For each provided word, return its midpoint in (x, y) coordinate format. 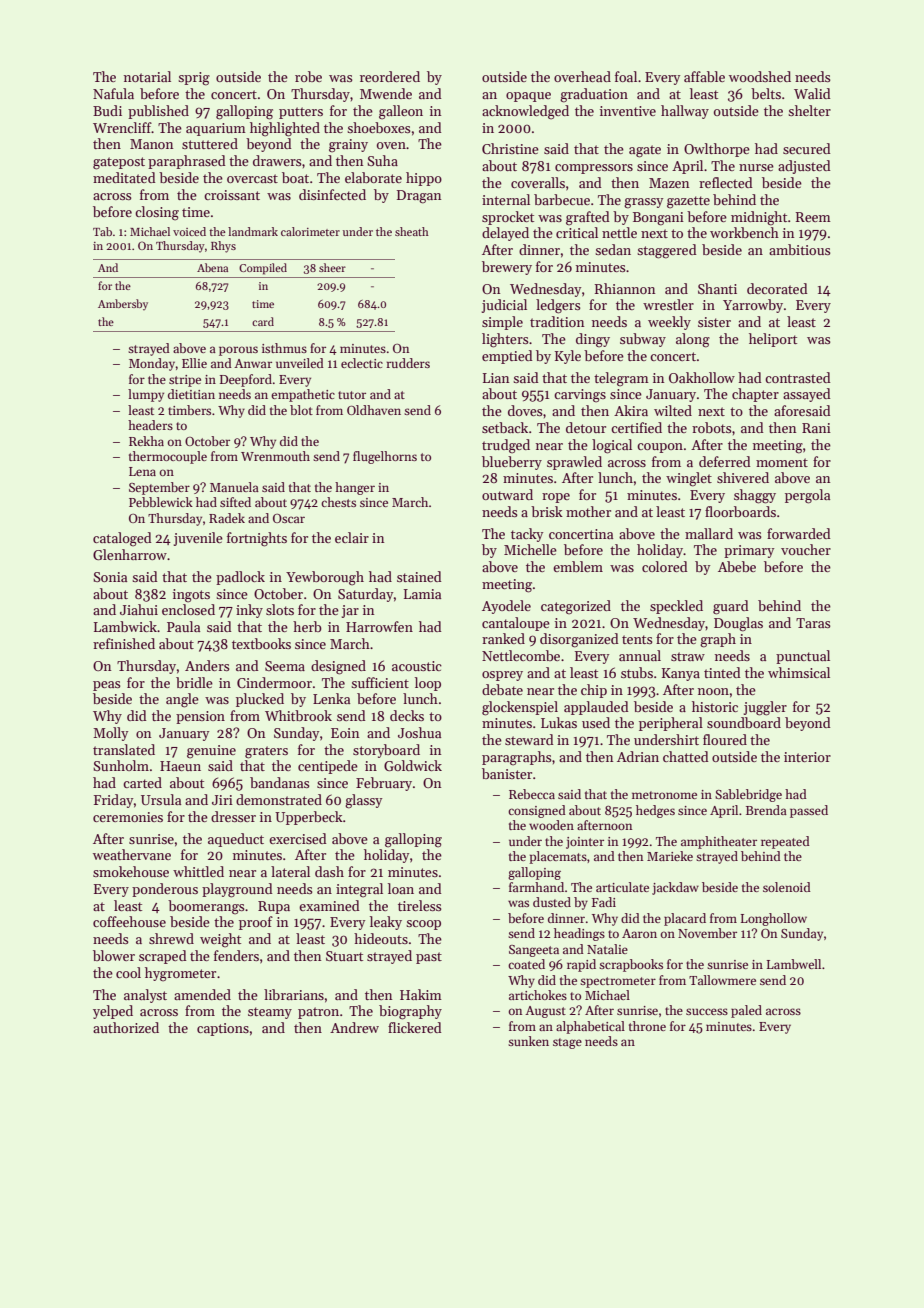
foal (626, 76)
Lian (496, 378)
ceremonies (128, 817)
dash (329, 871)
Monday (152, 364)
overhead (582, 76)
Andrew (354, 1027)
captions (223, 1029)
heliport (773, 340)
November (707, 933)
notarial (147, 76)
